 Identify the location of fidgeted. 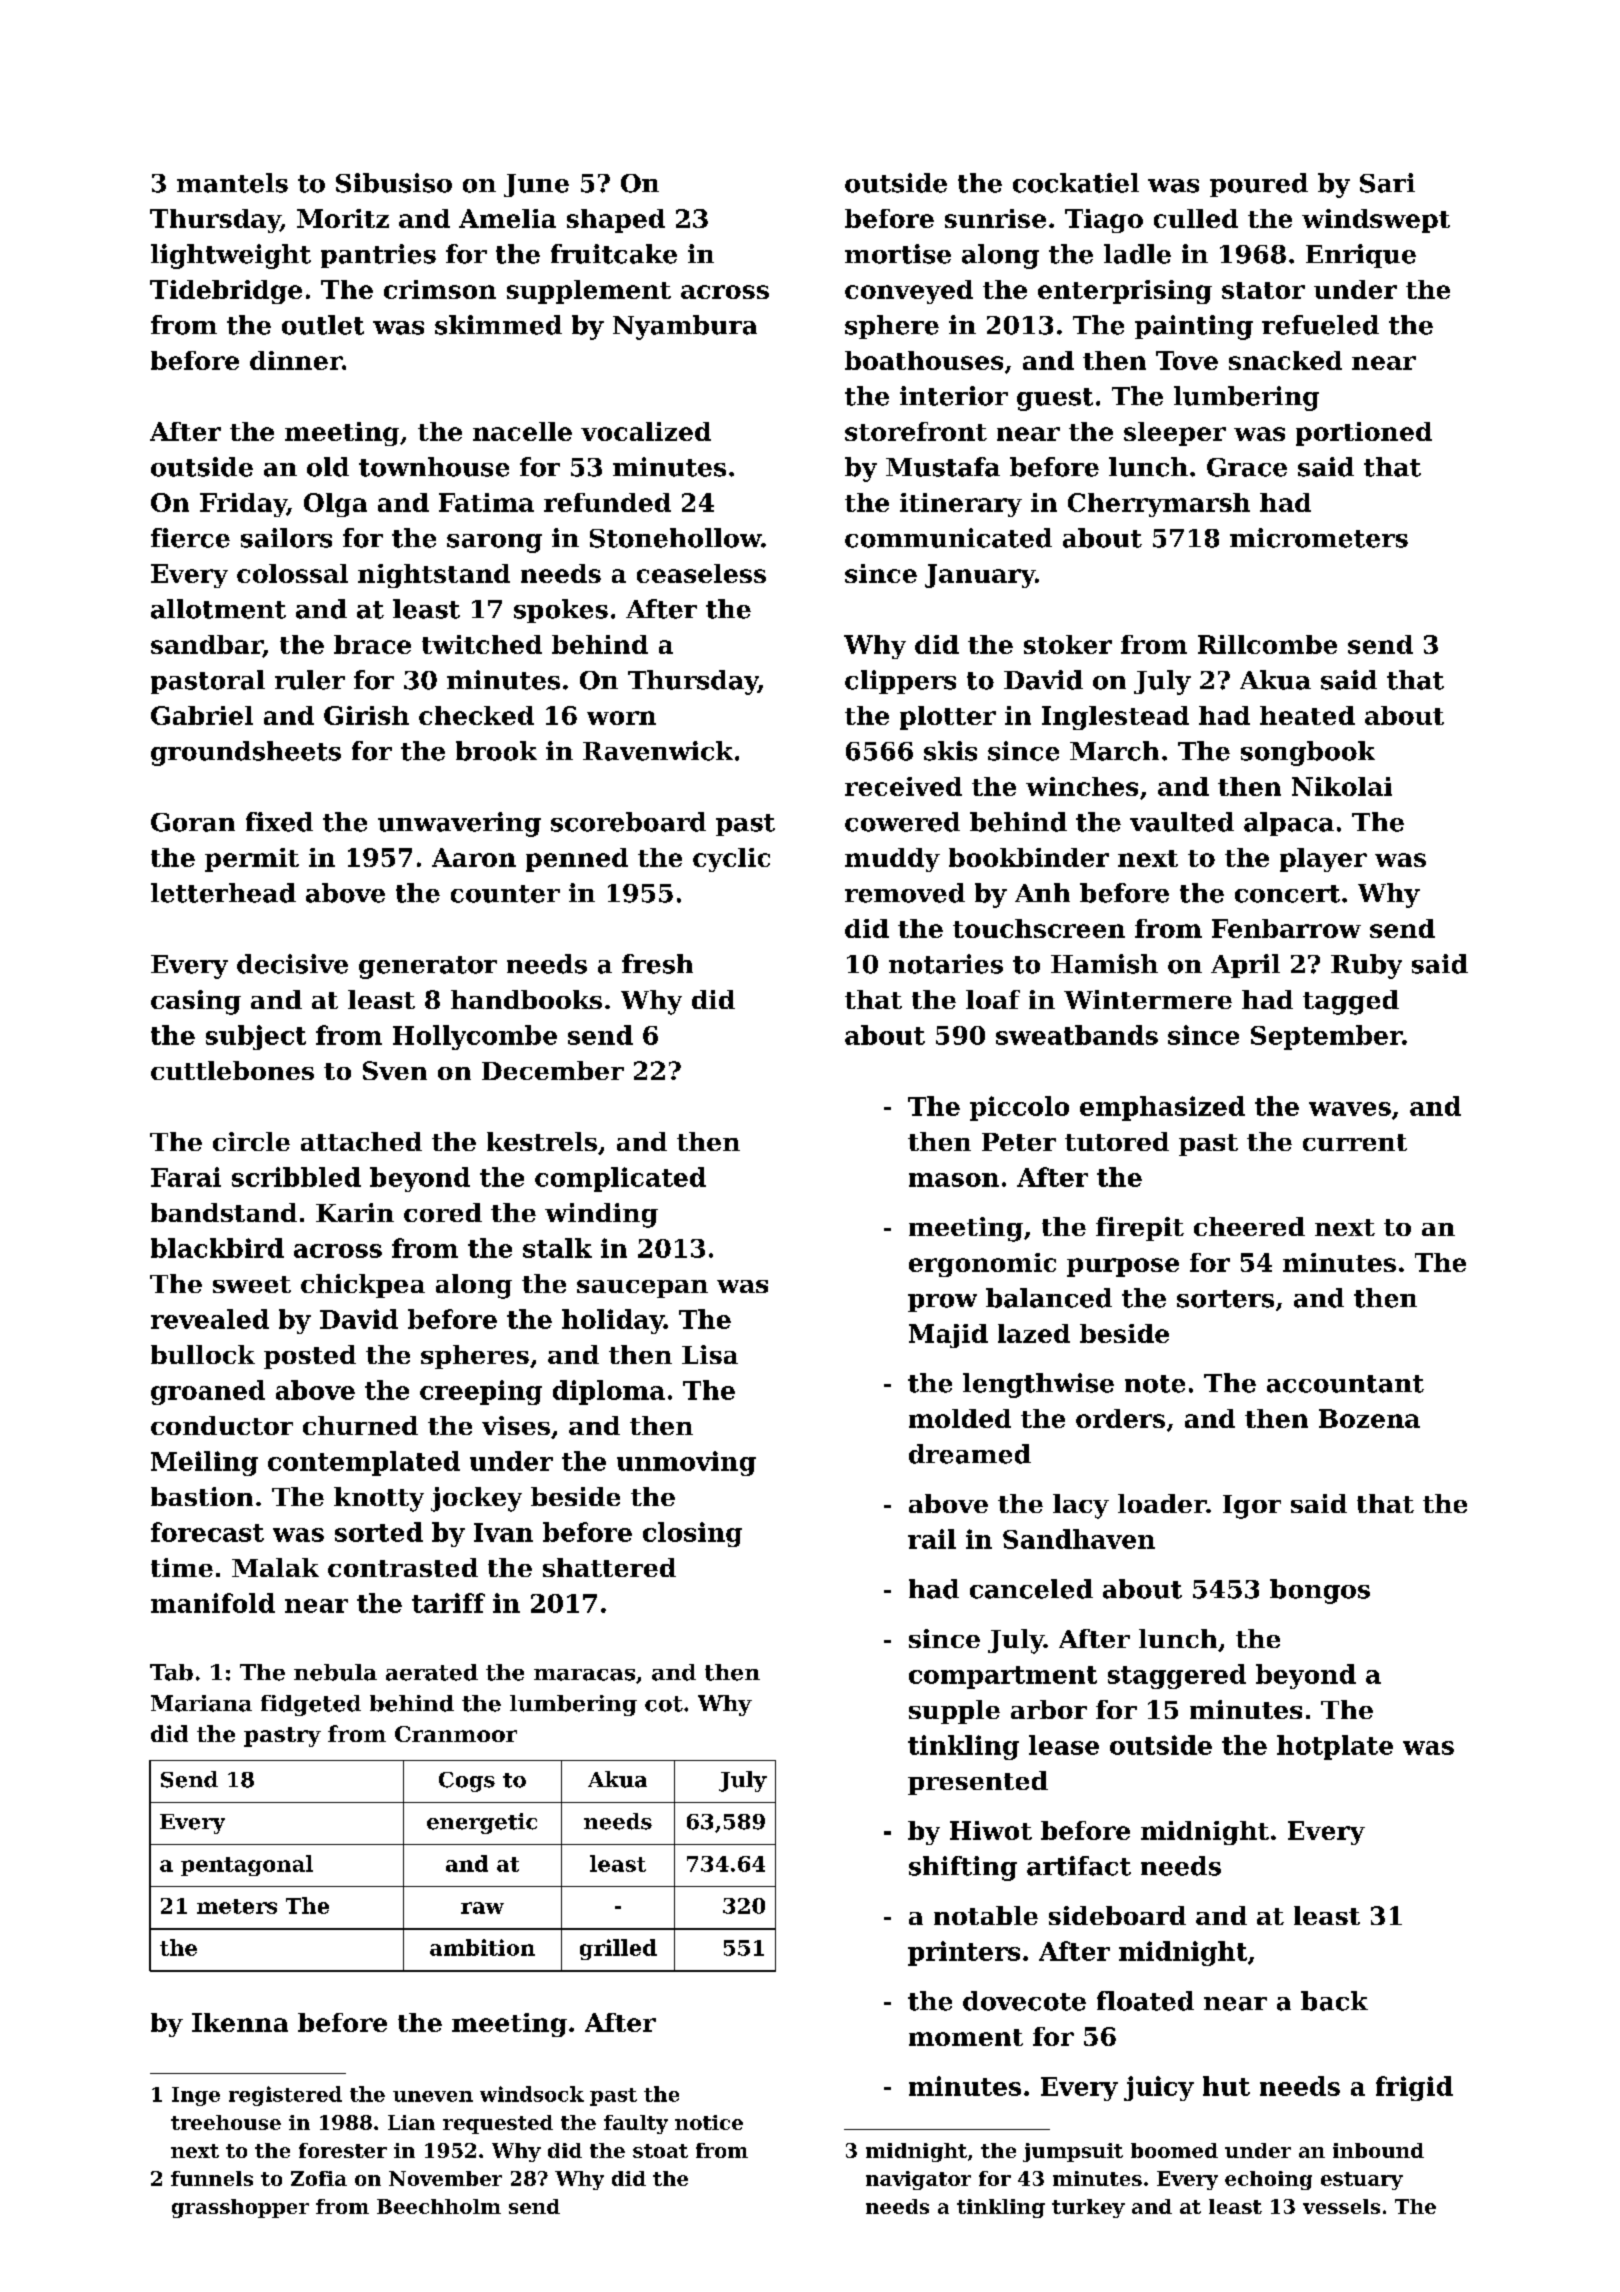
(311, 1705).
